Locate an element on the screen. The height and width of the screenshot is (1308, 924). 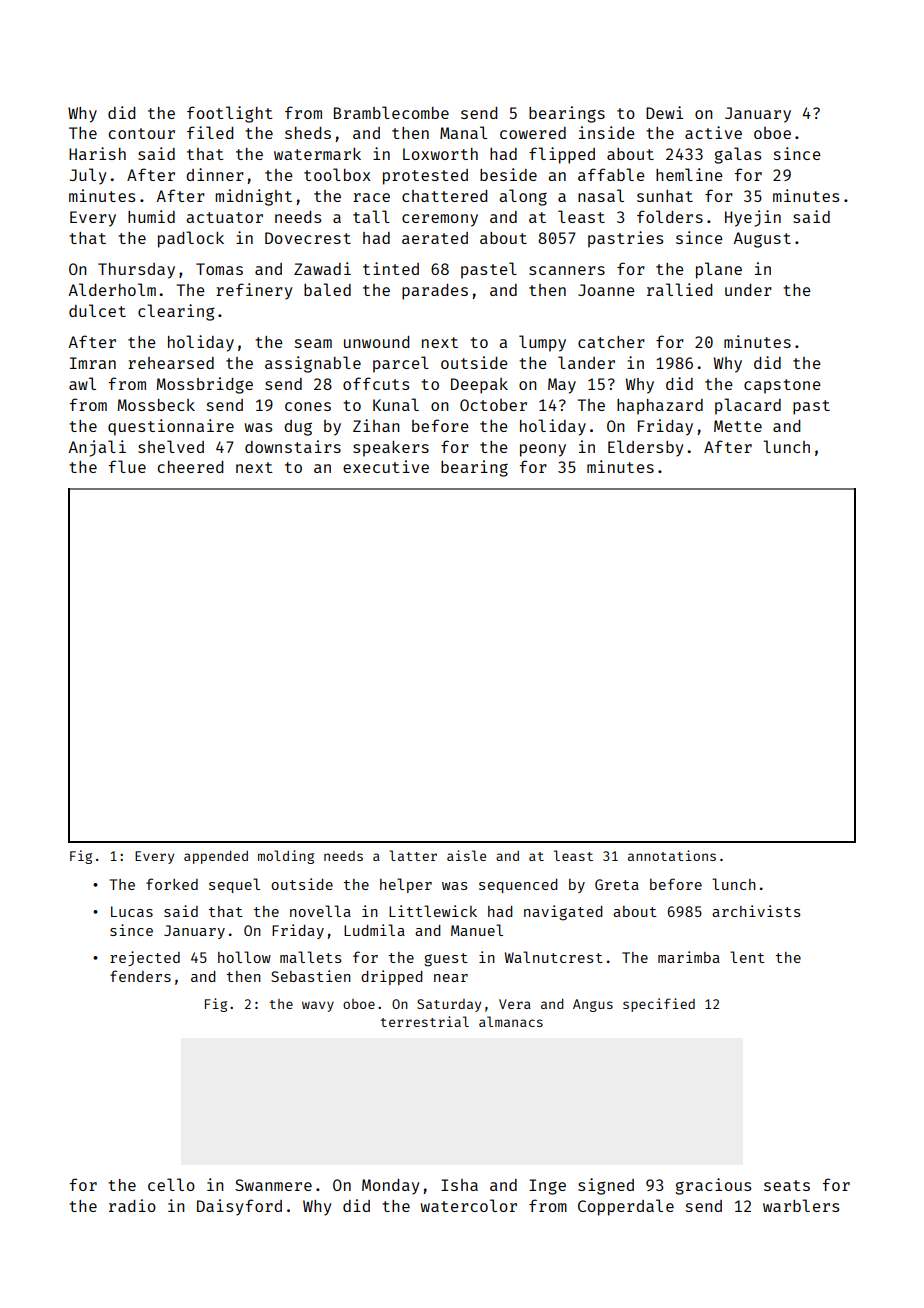
footlight is located at coordinates (230, 114).
